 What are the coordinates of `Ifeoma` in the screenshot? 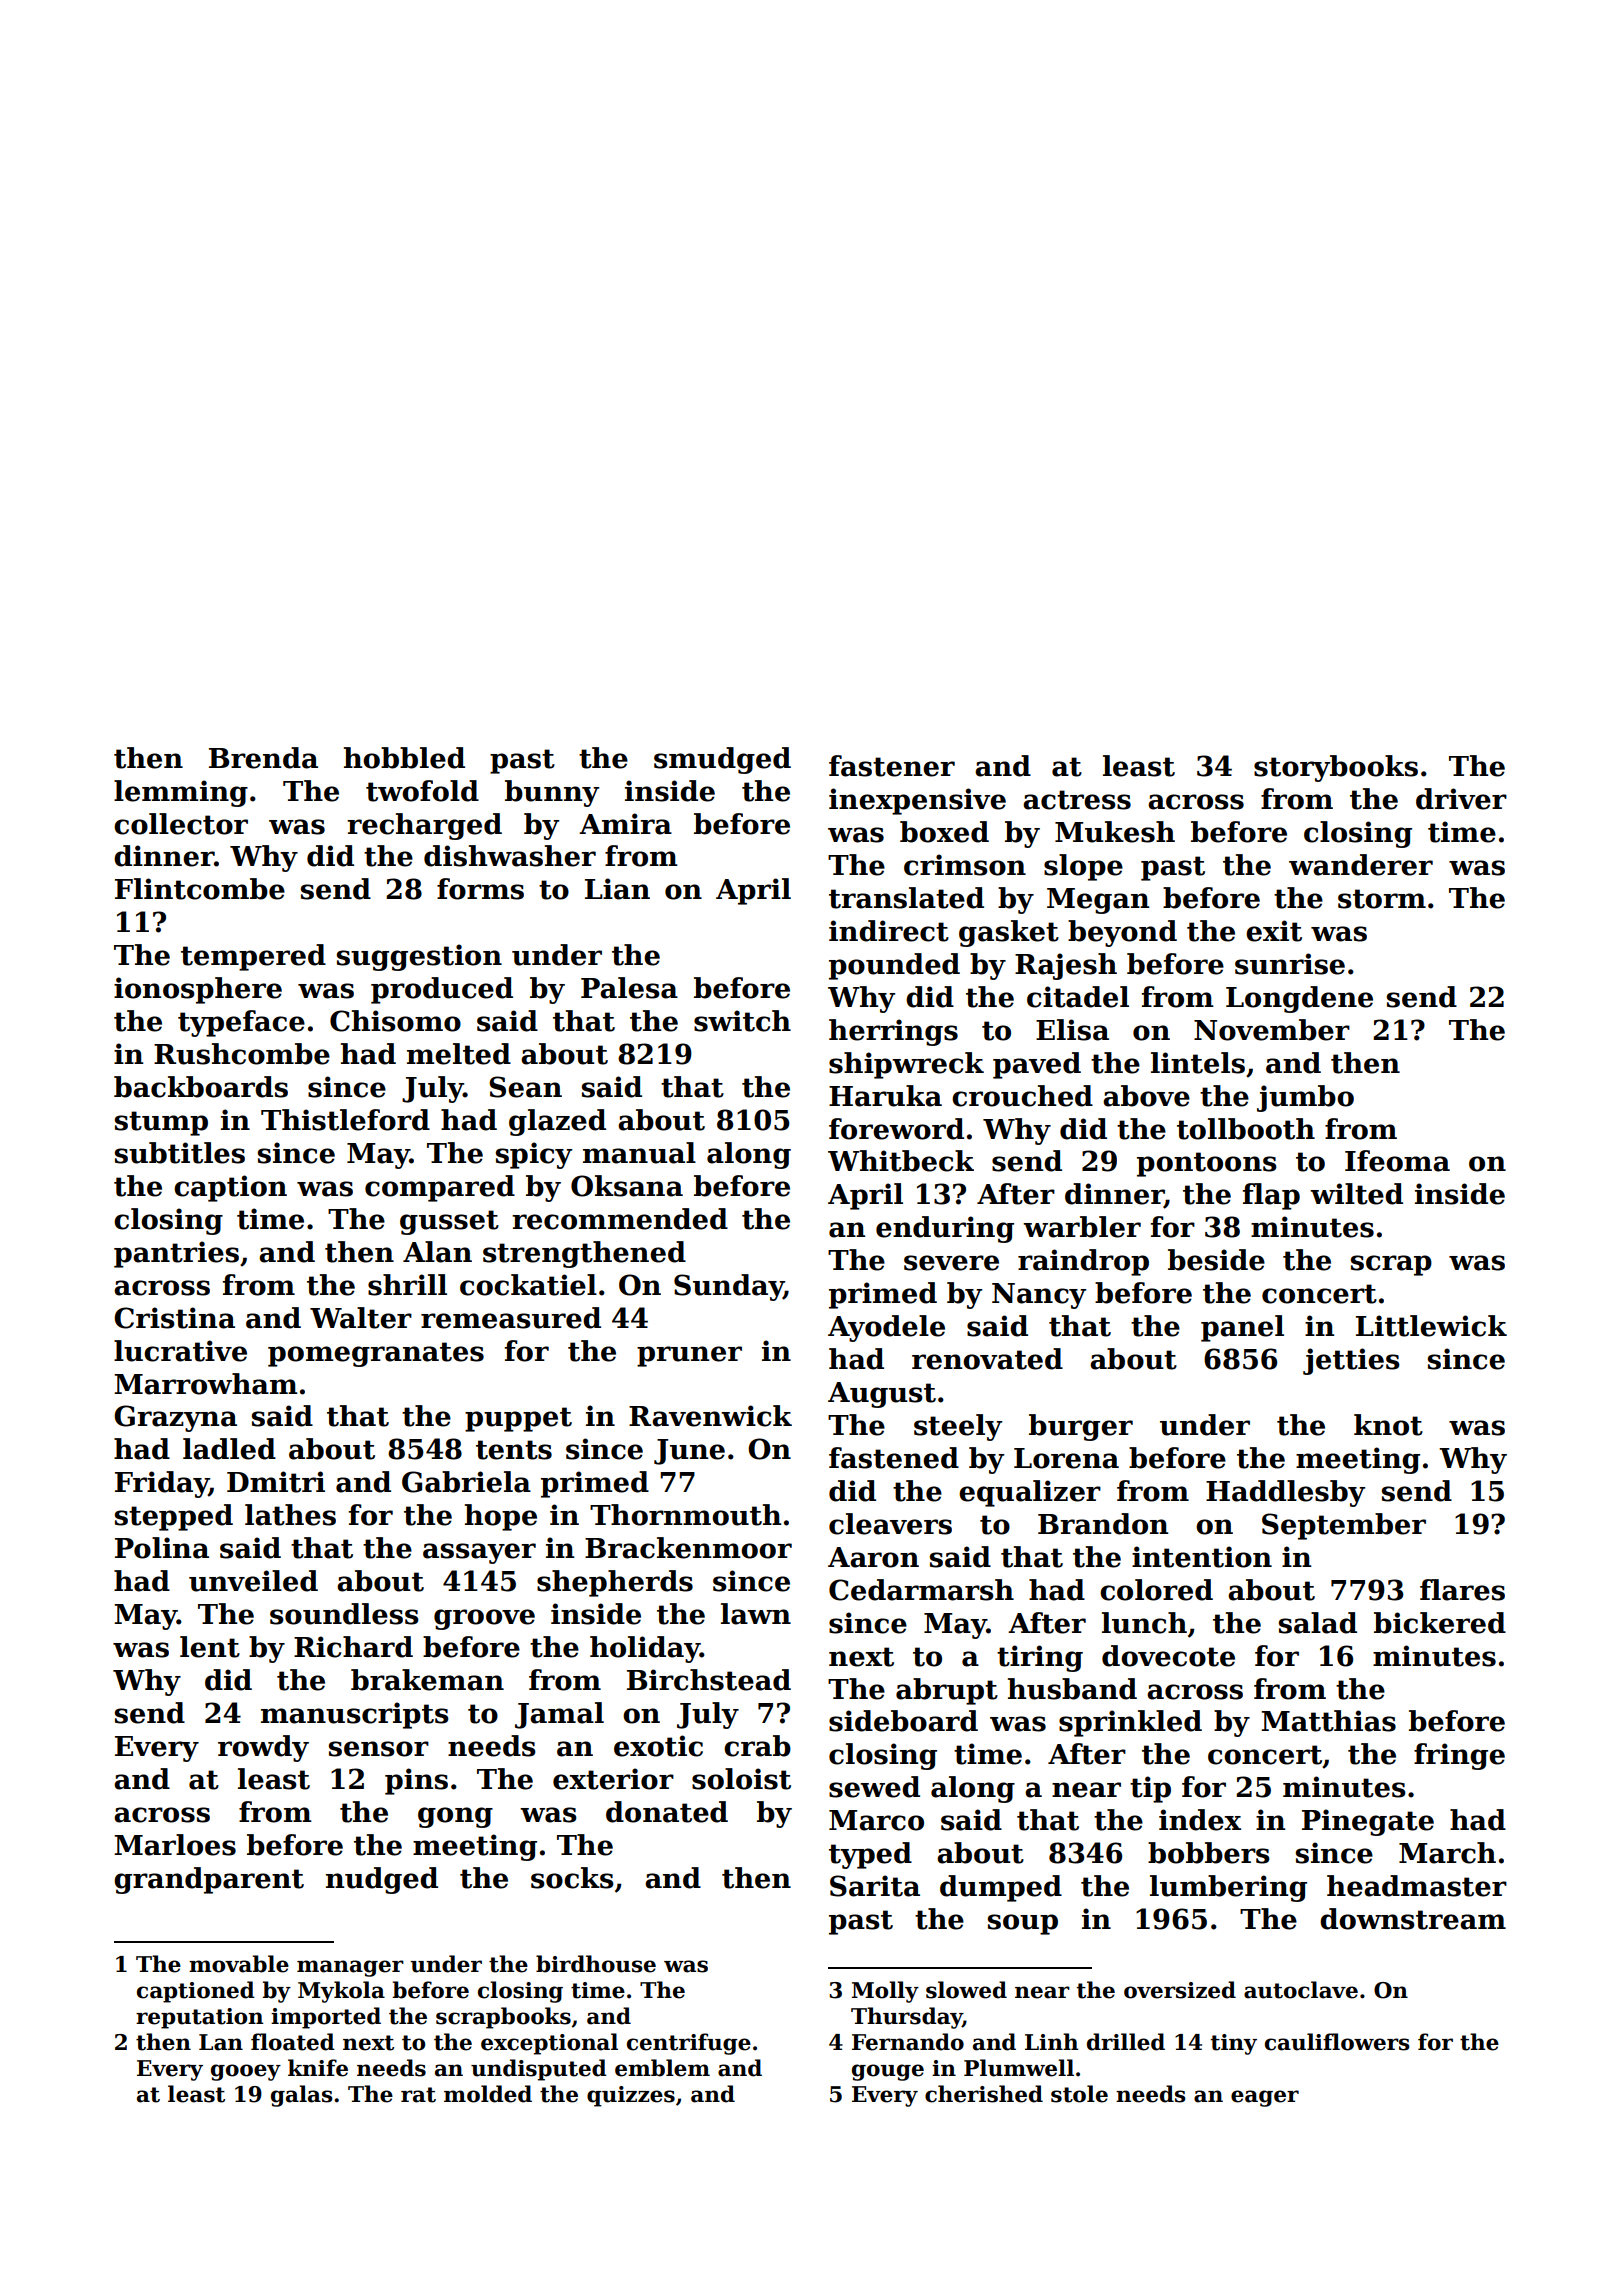 It's located at (1397, 1161).
